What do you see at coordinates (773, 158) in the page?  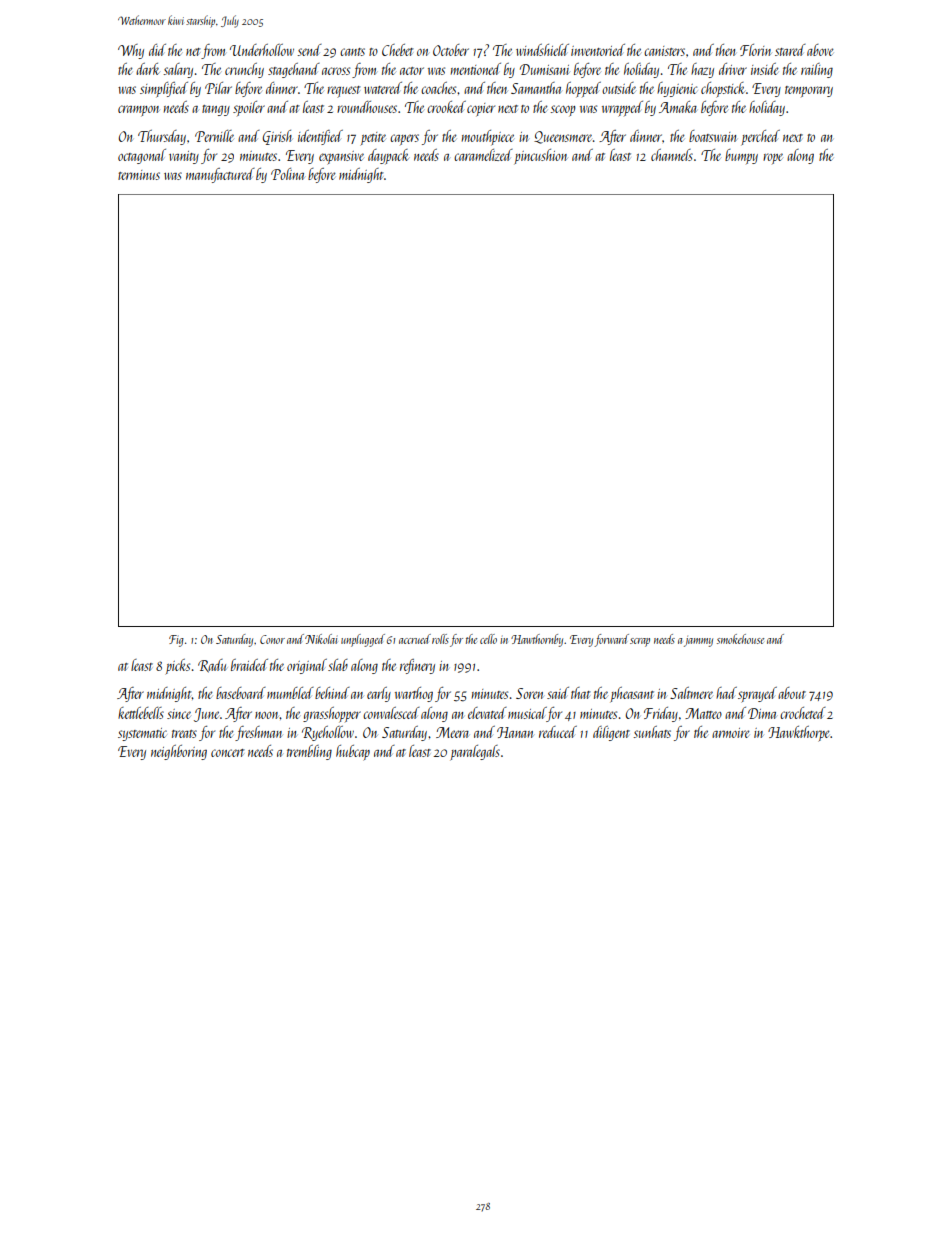 I see `rope` at bounding box center [773, 158].
